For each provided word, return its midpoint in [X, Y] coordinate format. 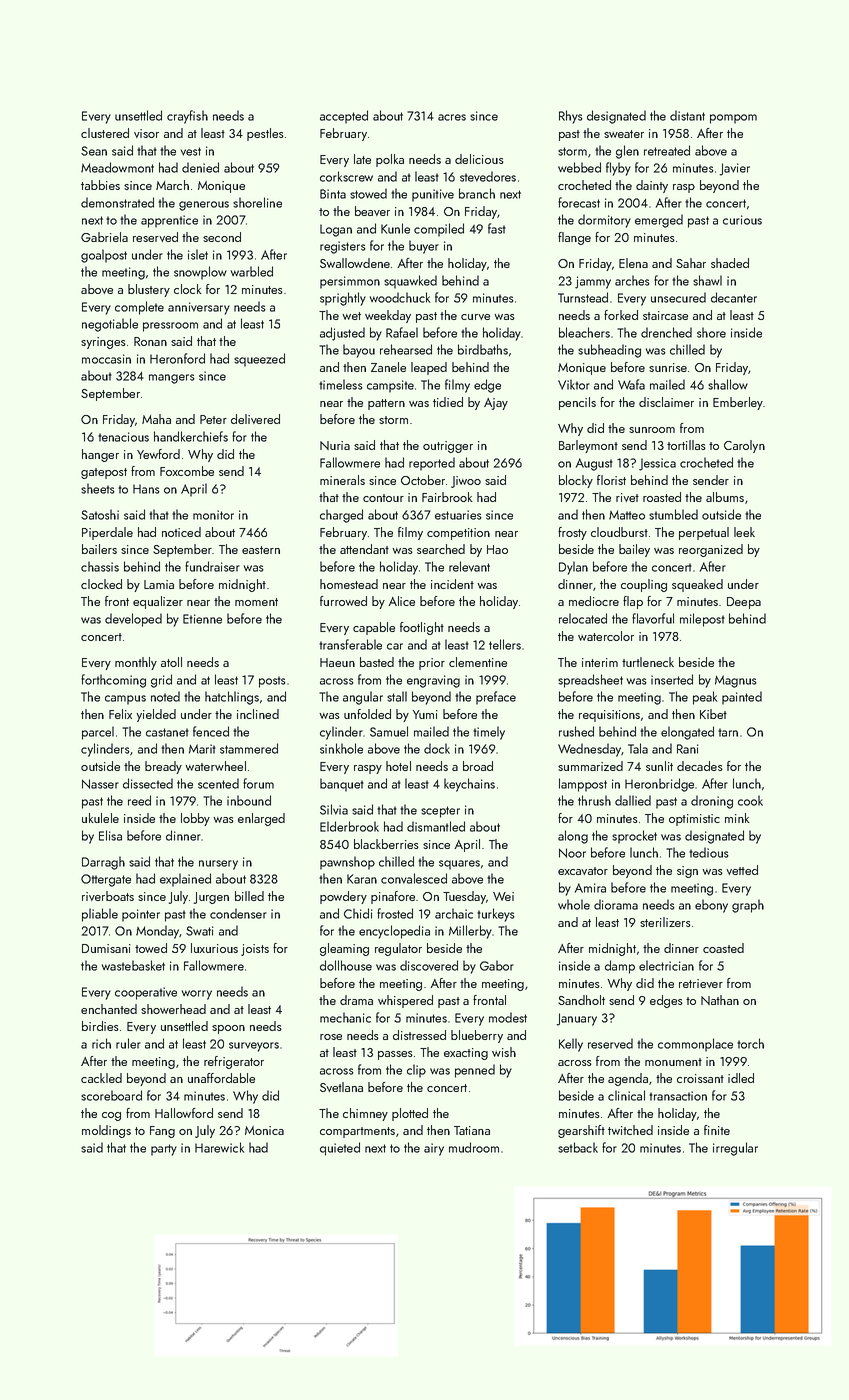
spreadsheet [590, 681]
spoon [228, 1029]
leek [744, 532]
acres [452, 117]
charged [341, 516]
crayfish [187, 117]
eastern [261, 550]
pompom [733, 119]
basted [377, 662]
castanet [167, 732]
